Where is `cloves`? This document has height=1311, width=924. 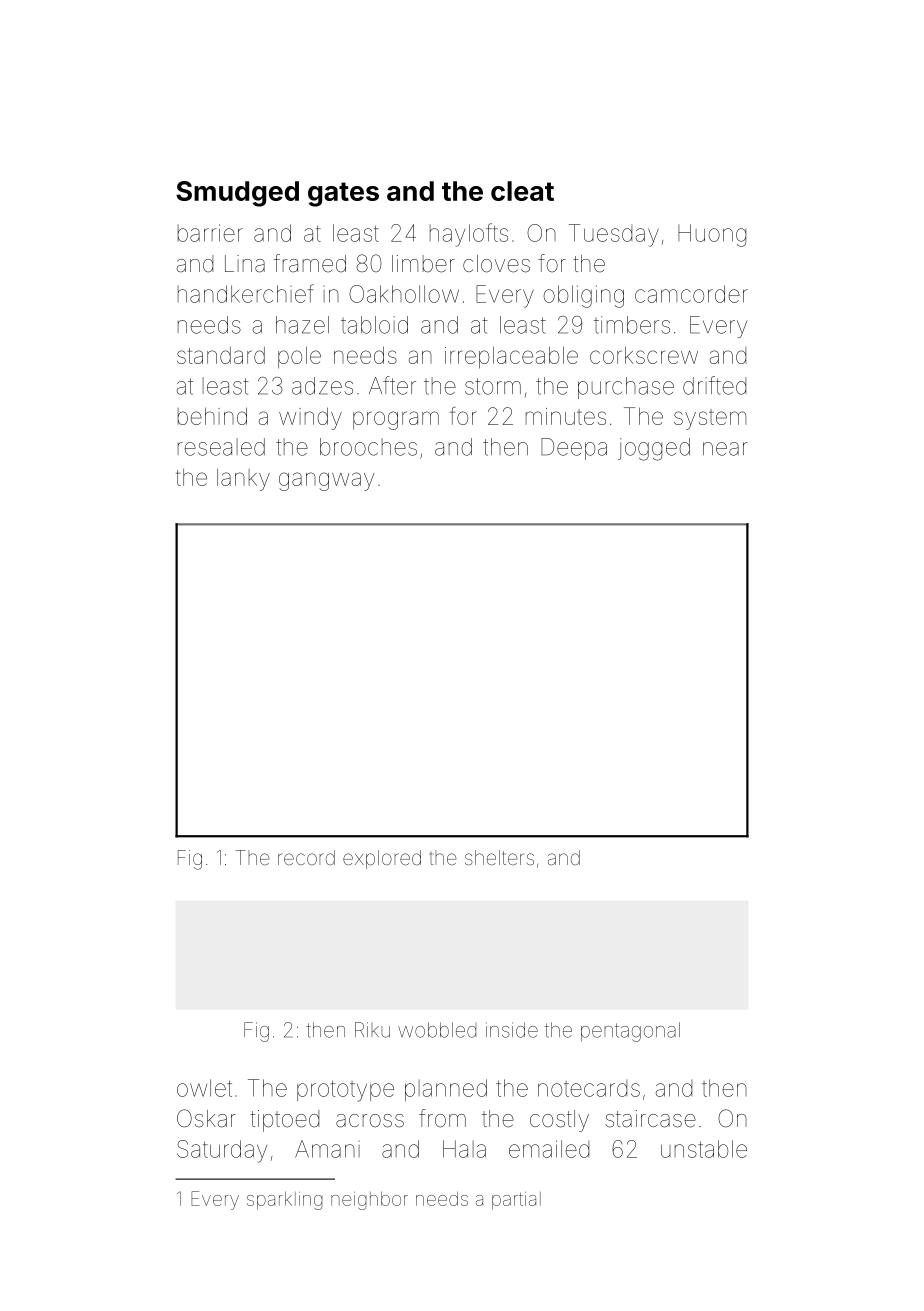 cloves is located at coordinates (496, 264).
